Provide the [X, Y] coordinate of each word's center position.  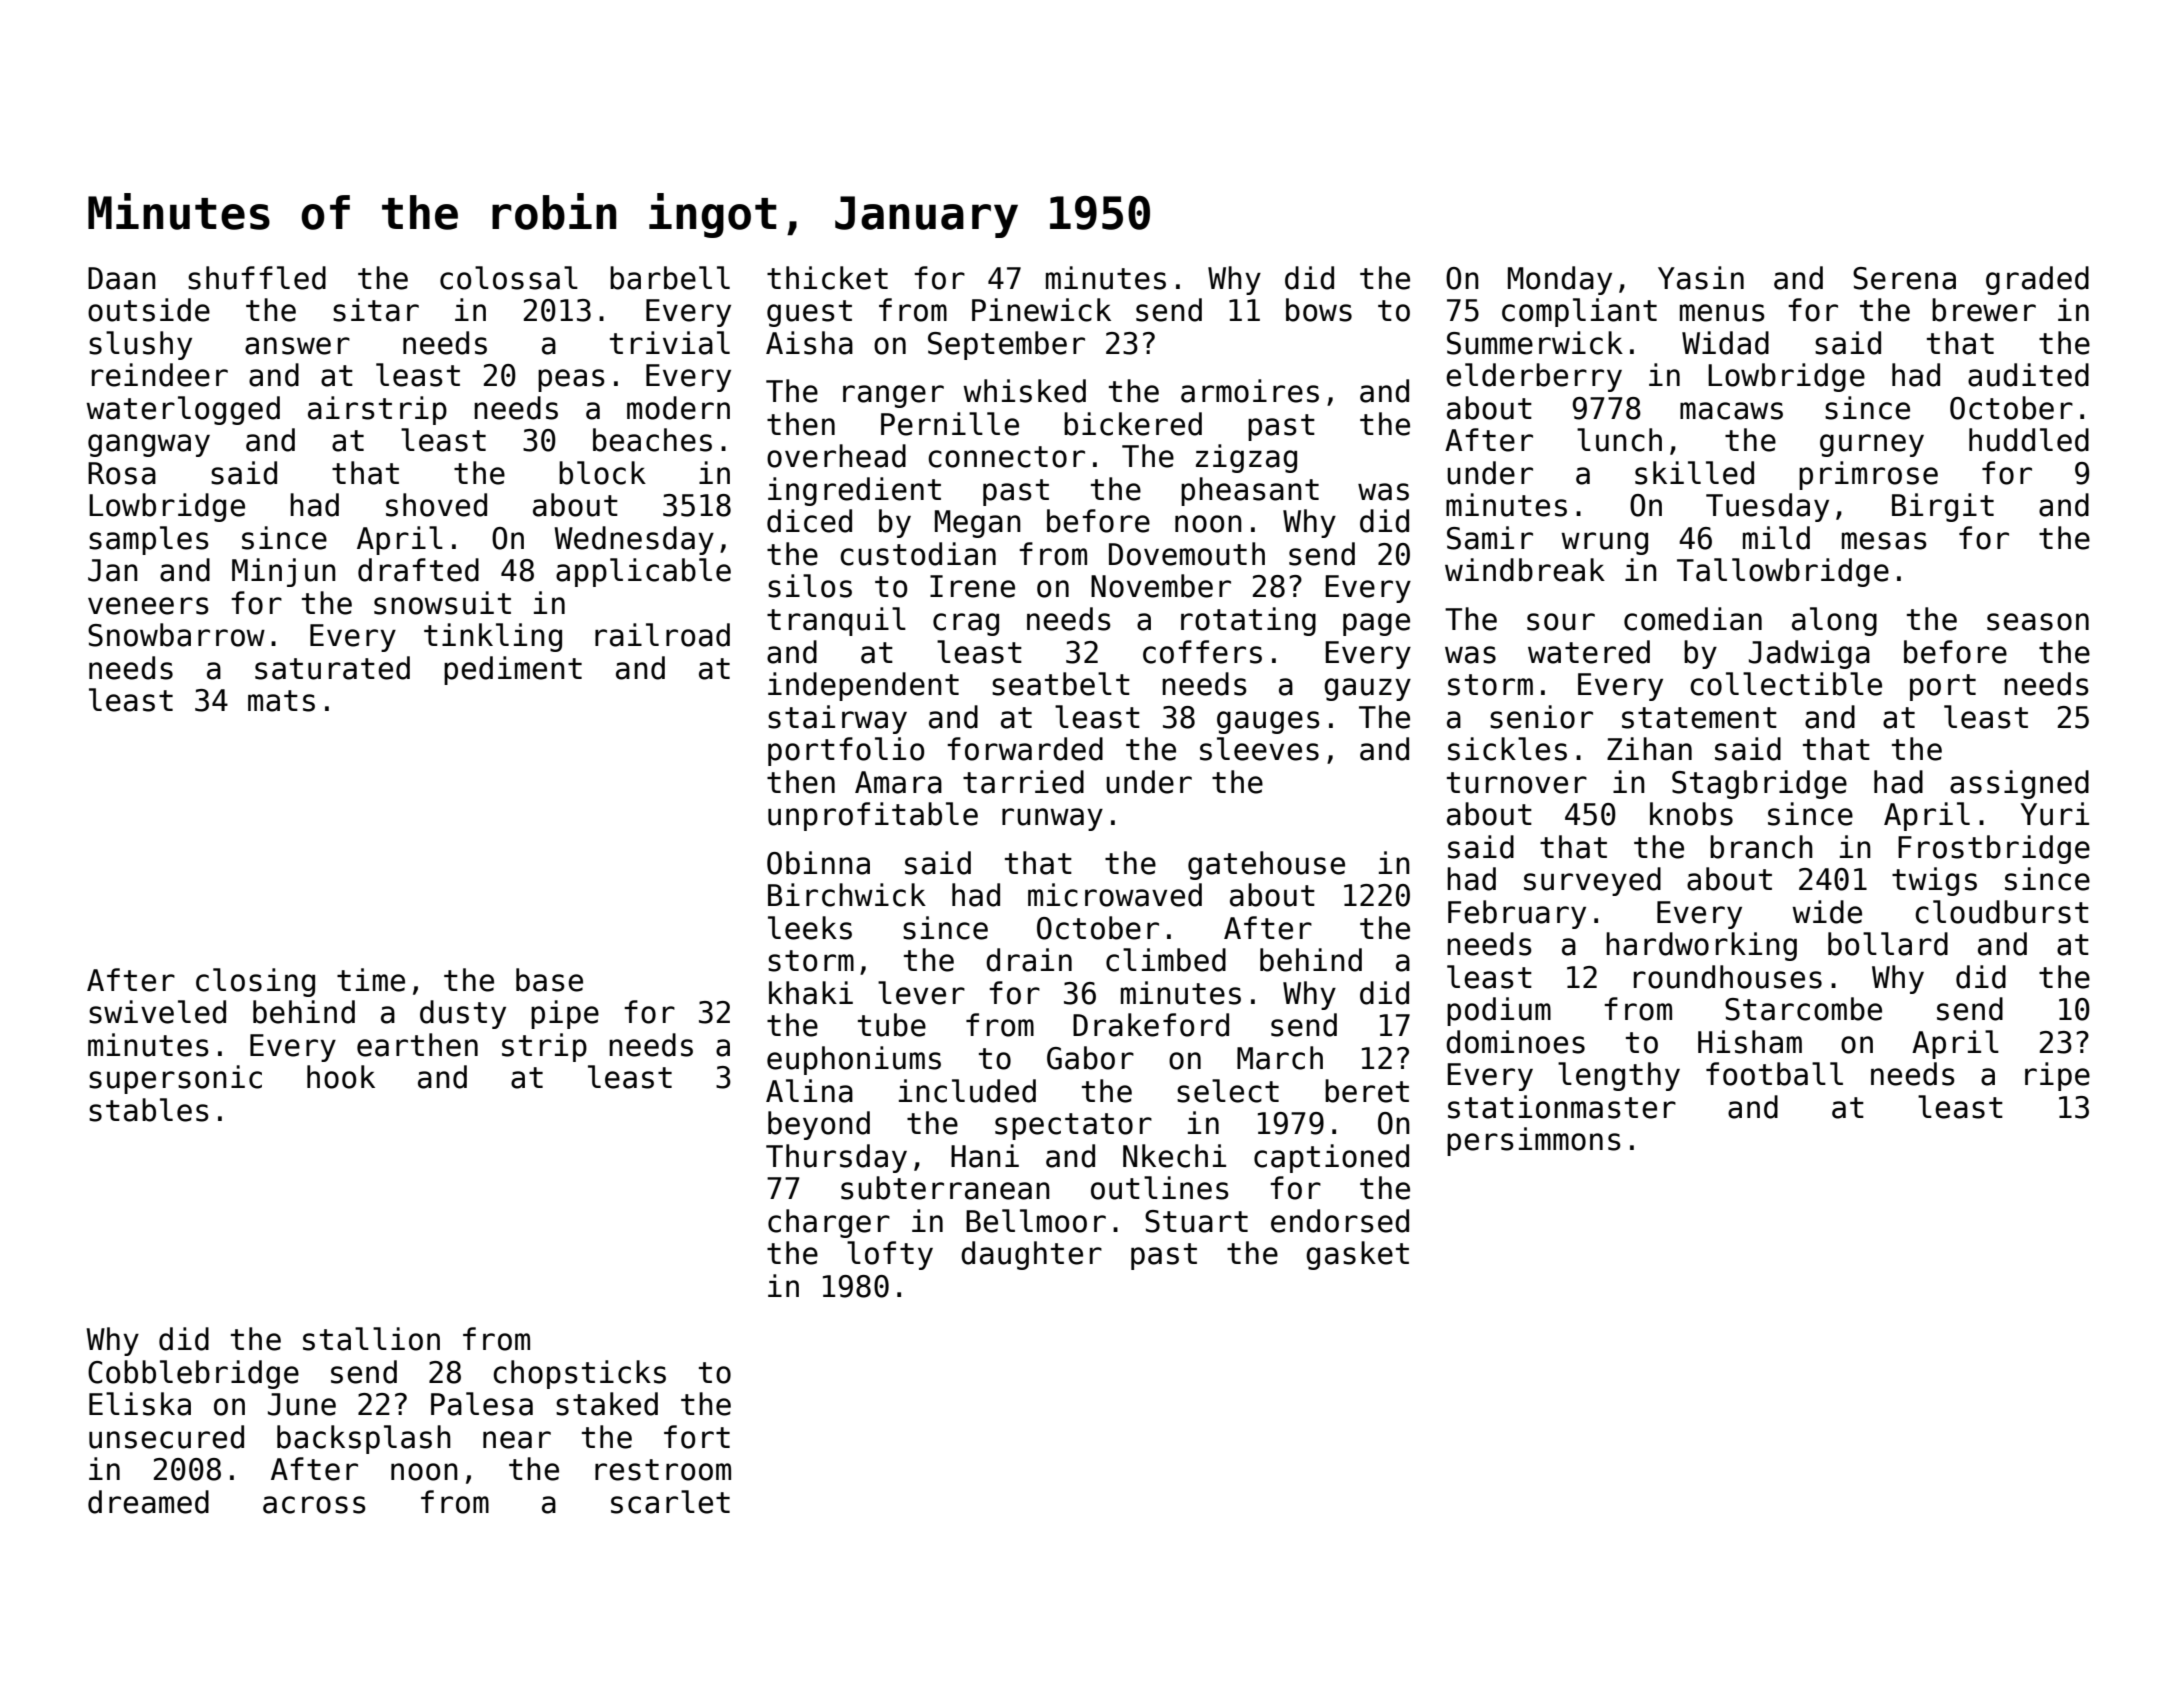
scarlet [670, 1502]
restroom [663, 1470]
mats [281, 701]
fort [697, 1437]
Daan [122, 278]
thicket [827, 278]
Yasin [1701, 278]
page [1376, 624]
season [2038, 622]
